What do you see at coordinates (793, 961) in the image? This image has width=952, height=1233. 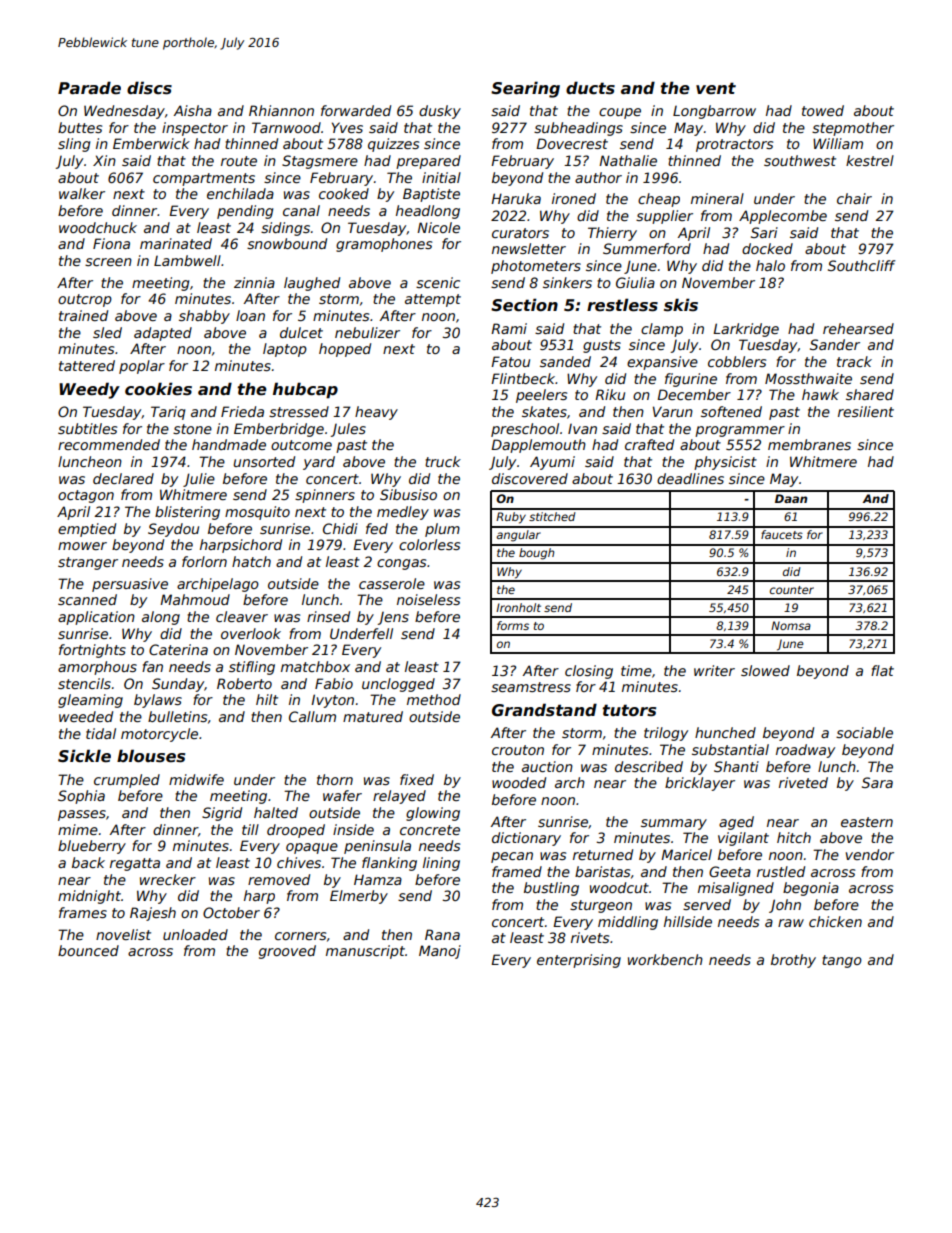 I see `brothy` at bounding box center [793, 961].
